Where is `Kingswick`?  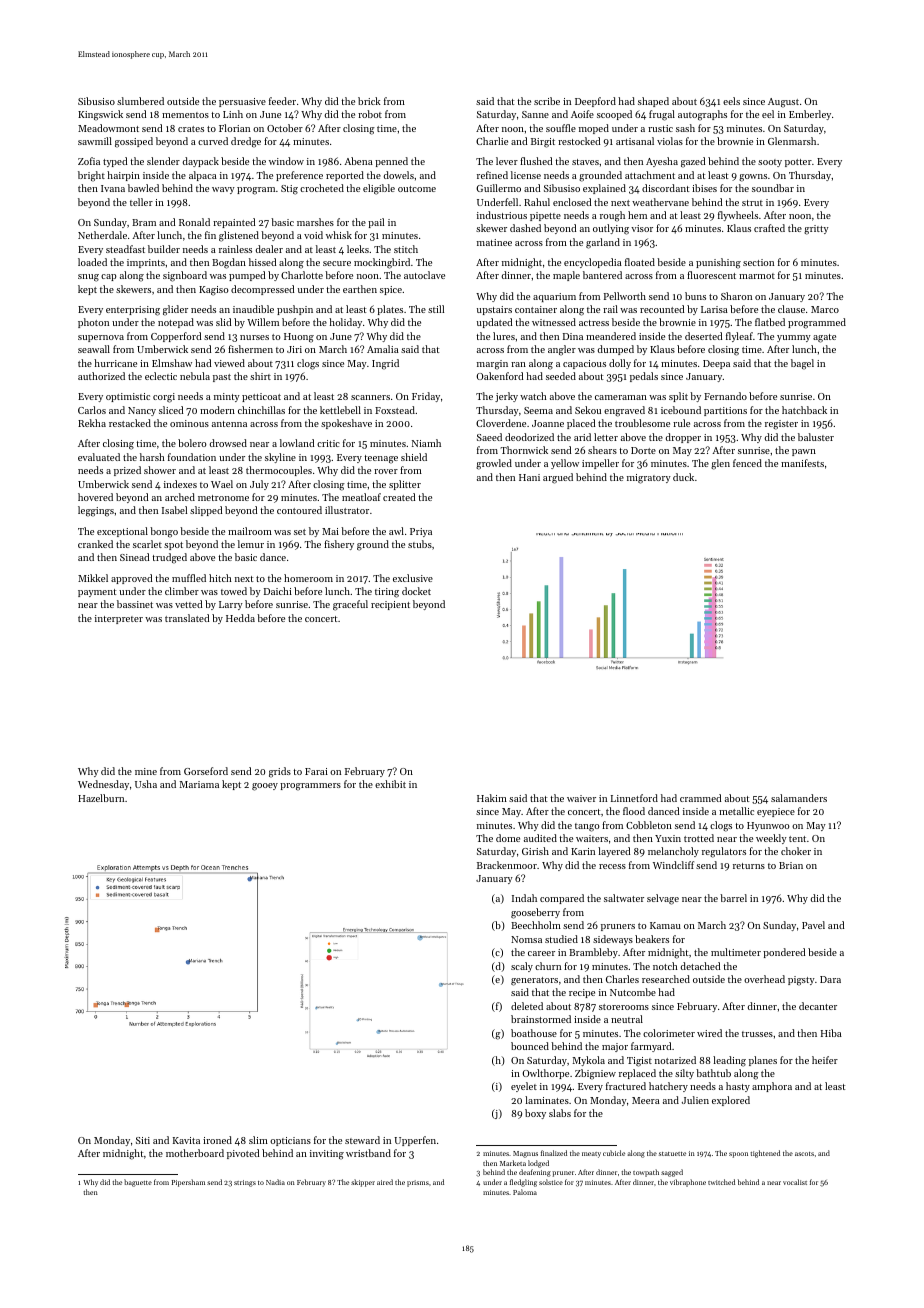 Kingswick is located at coordinates (100, 115).
